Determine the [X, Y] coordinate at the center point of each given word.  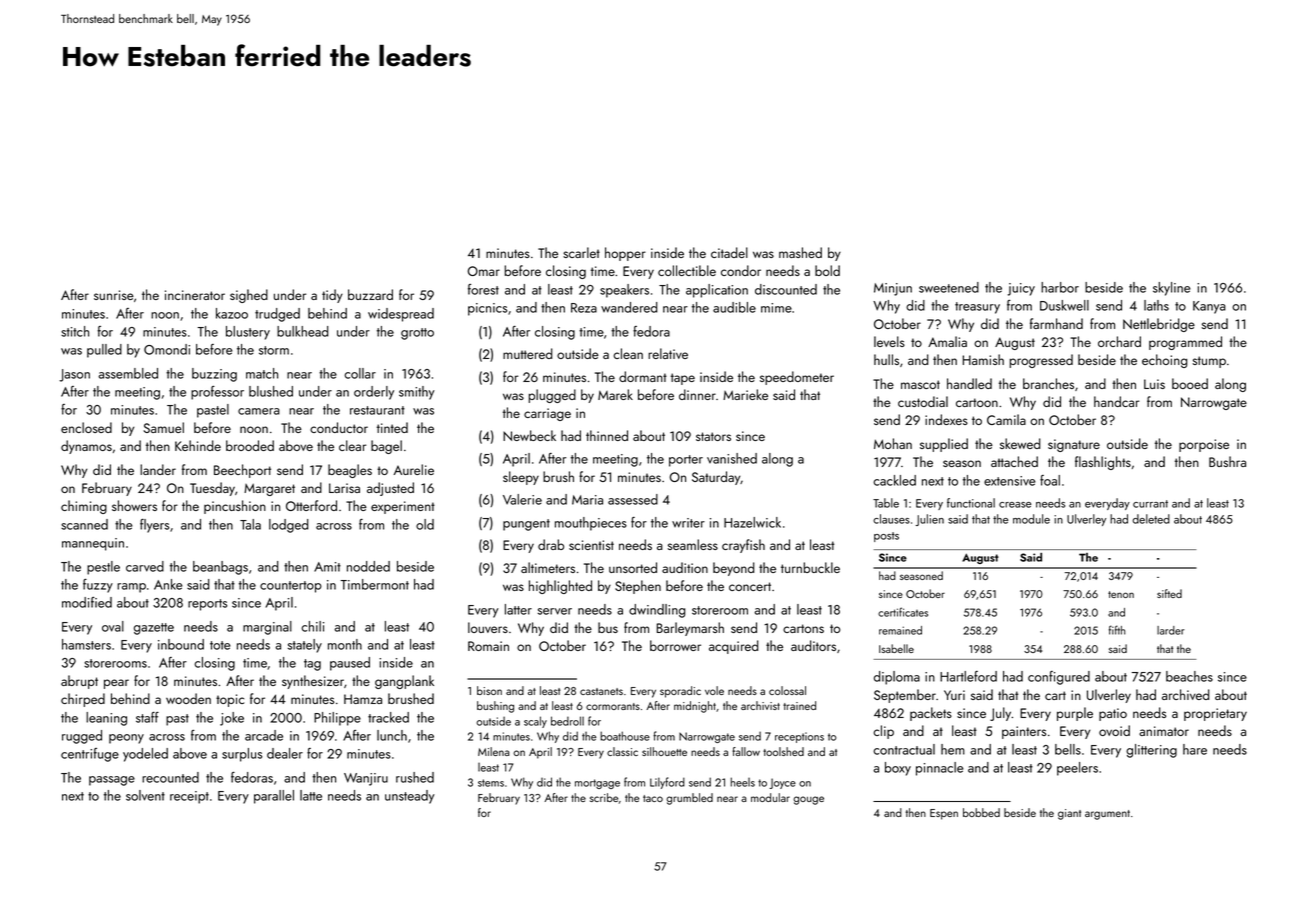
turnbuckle [810, 567]
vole [714, 690]
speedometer [797, 378]
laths [1156, 305]
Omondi [167, 349]
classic [622, 751]
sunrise [114, 295]
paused [350, 664]
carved [145, 566]
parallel [274, 797]
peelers [1077, 769]
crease [1015, 505]
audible [734, 307]
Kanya [1209, 307]
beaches [1189, 676]
